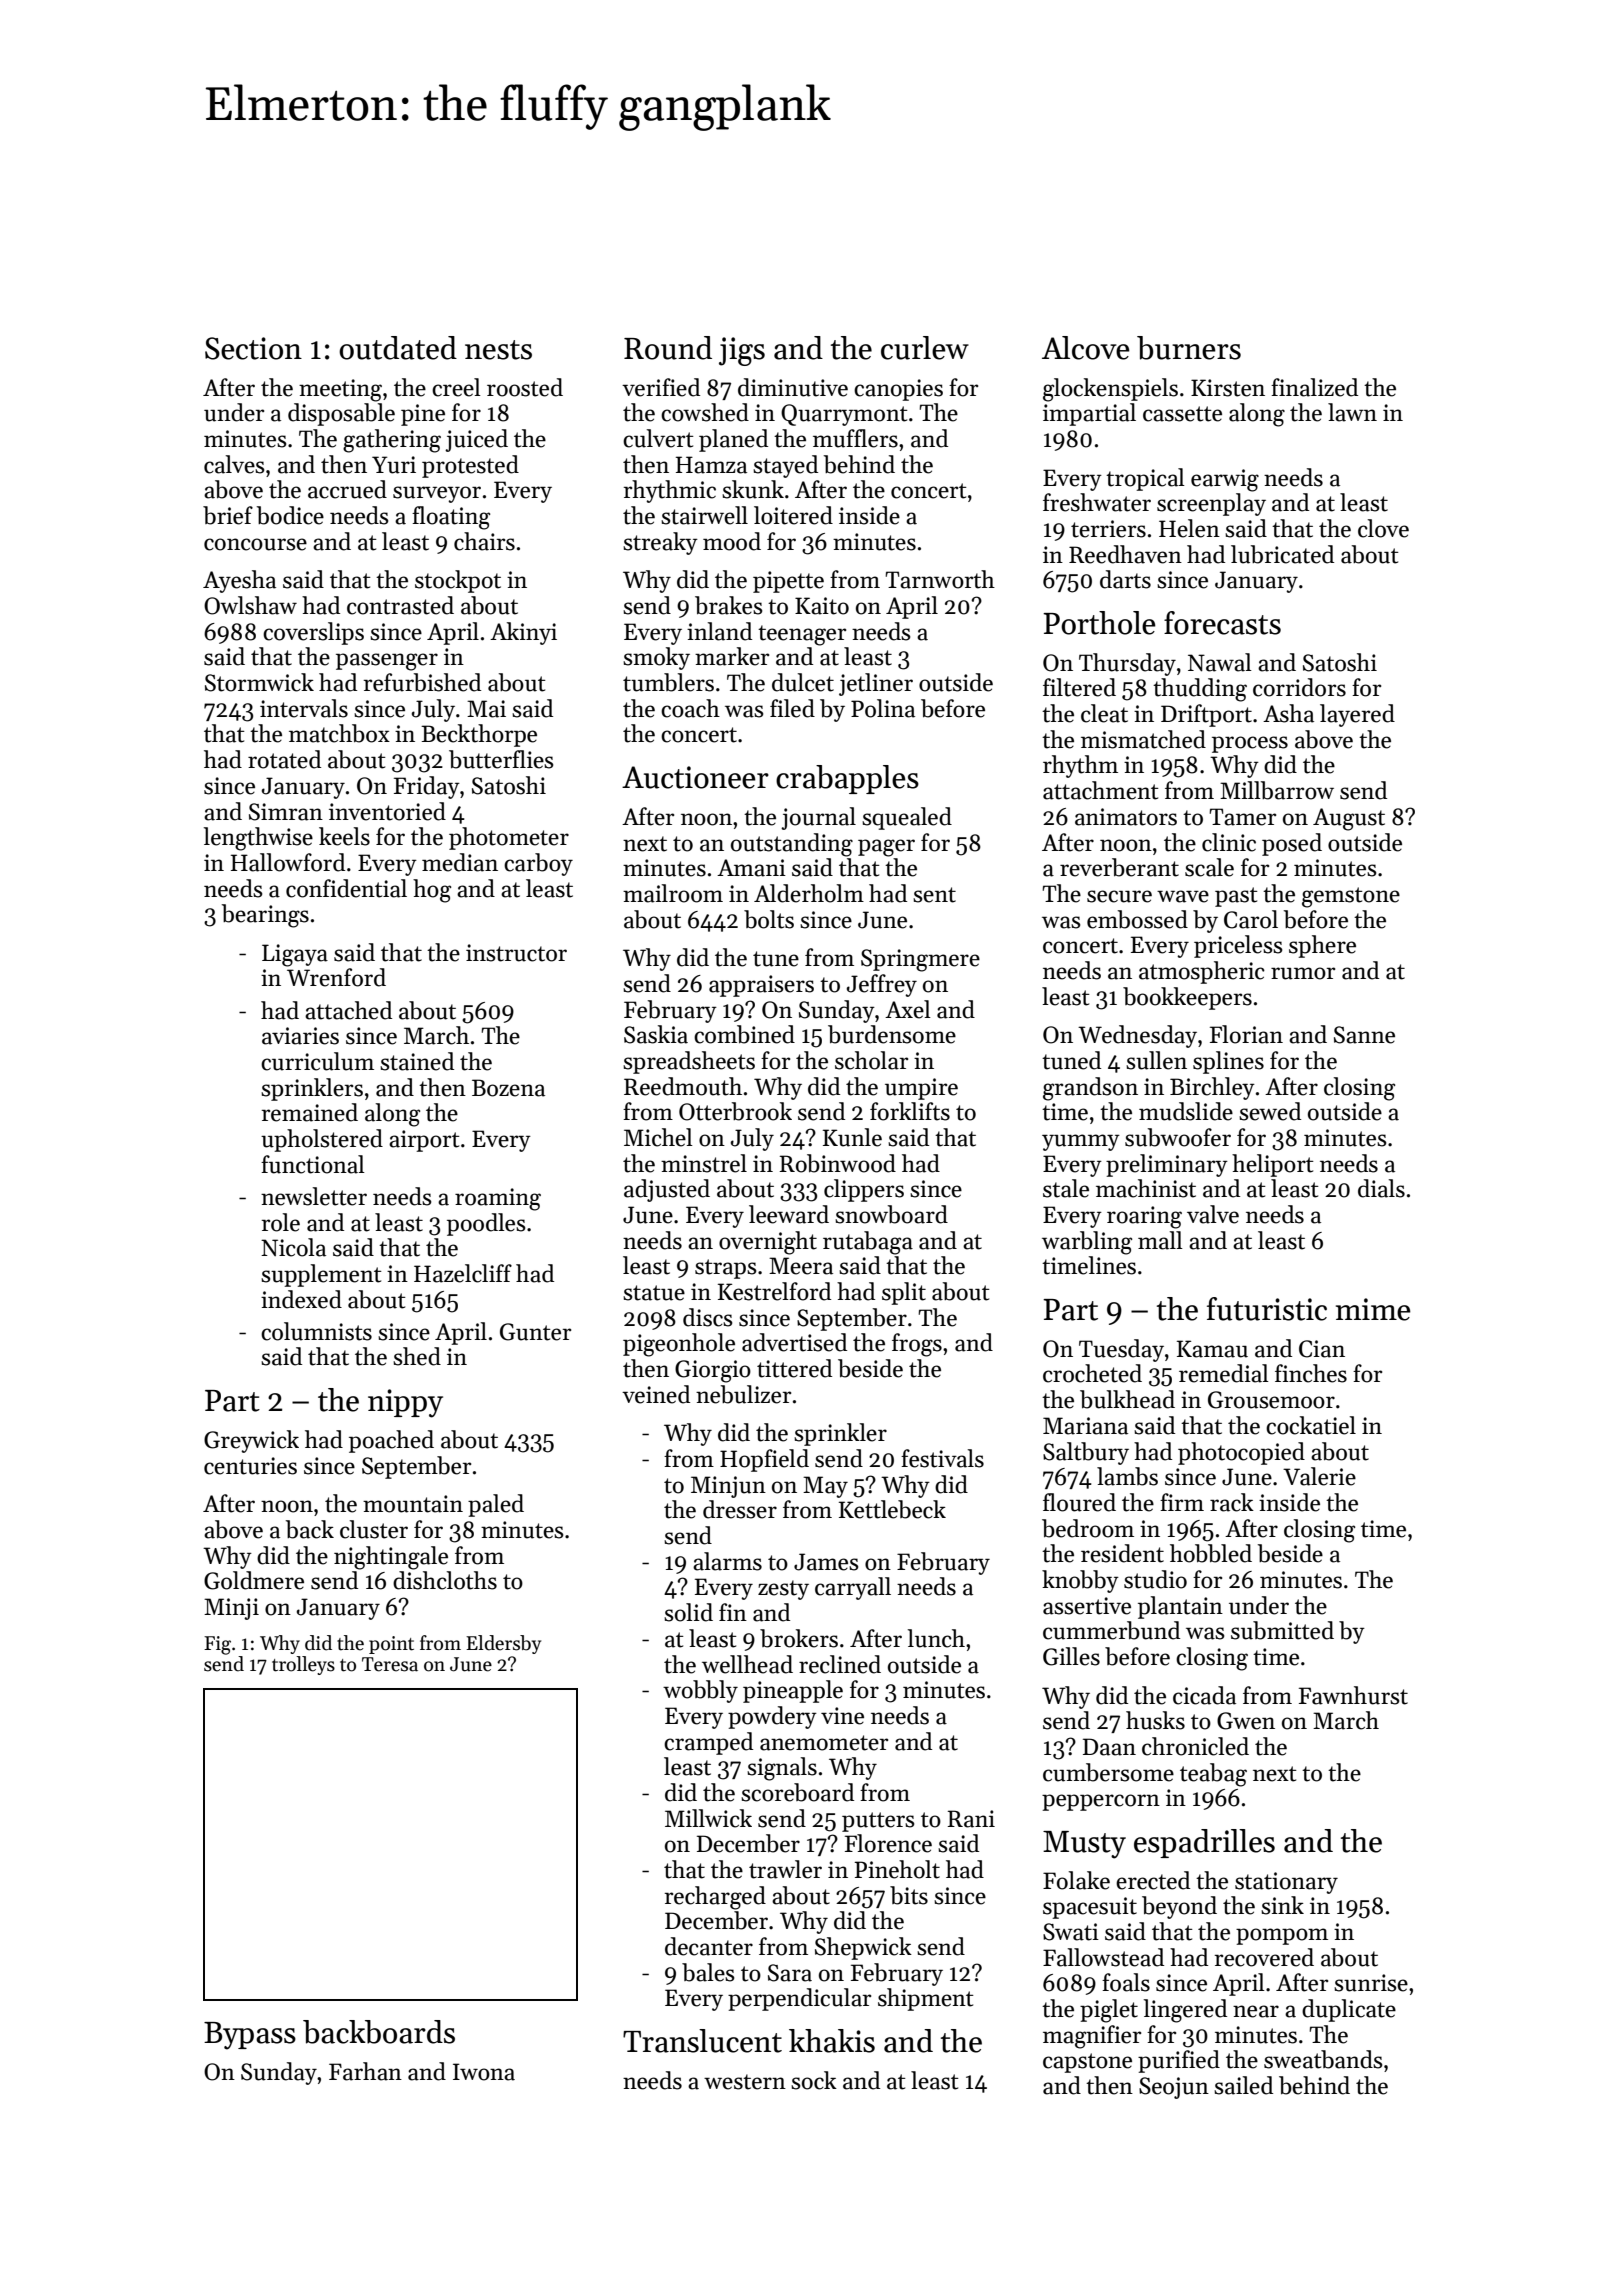 The image size is (1620, 2292). Describe the element at coordinates (300, 1036) in the document. I see `aviaries` at that location.
